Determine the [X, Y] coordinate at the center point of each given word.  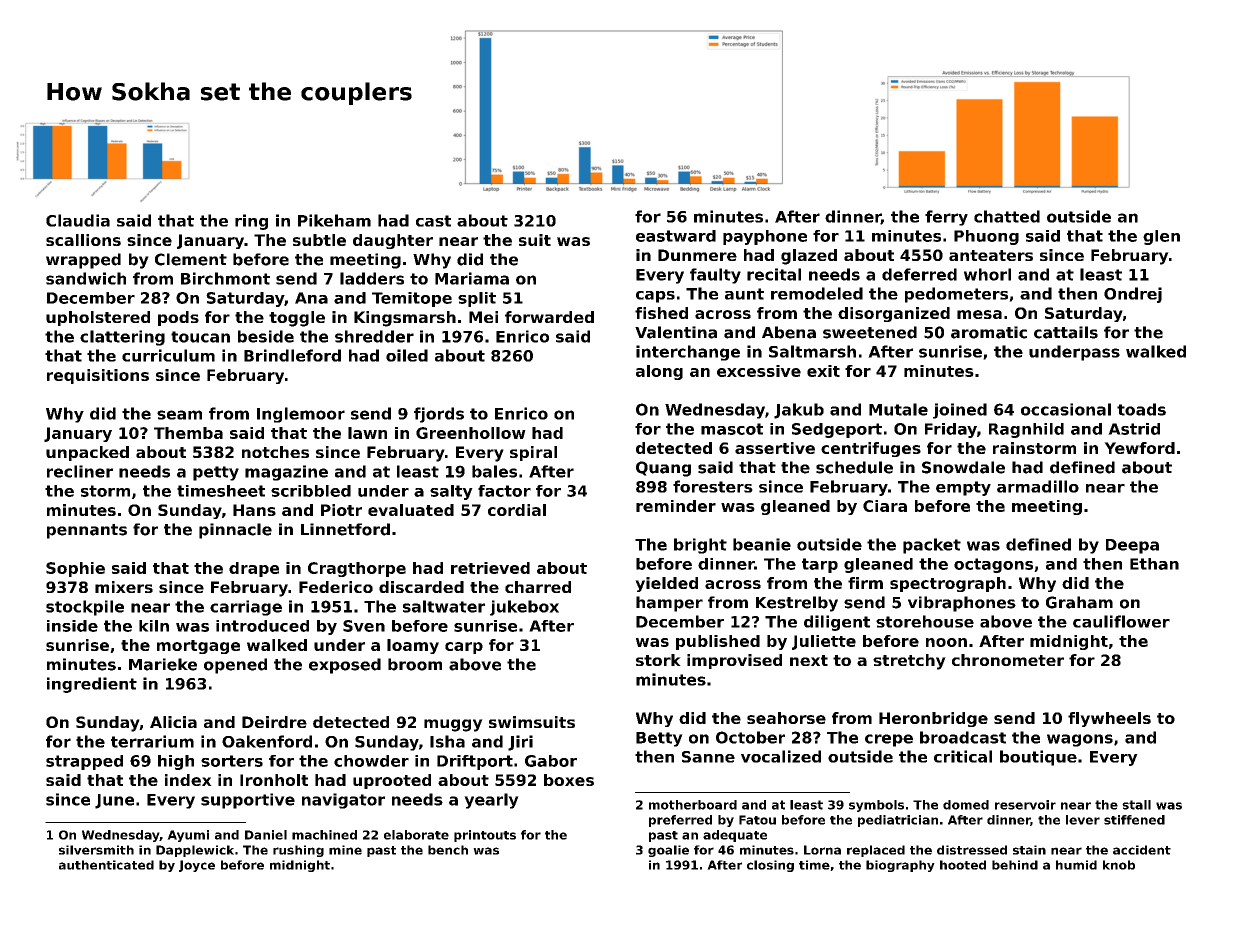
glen [1161, 237]
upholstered [98, 318]
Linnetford [345, 529]
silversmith [96, 850]
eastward [676, 236]
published [718, 642]
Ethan [1154, 564]
